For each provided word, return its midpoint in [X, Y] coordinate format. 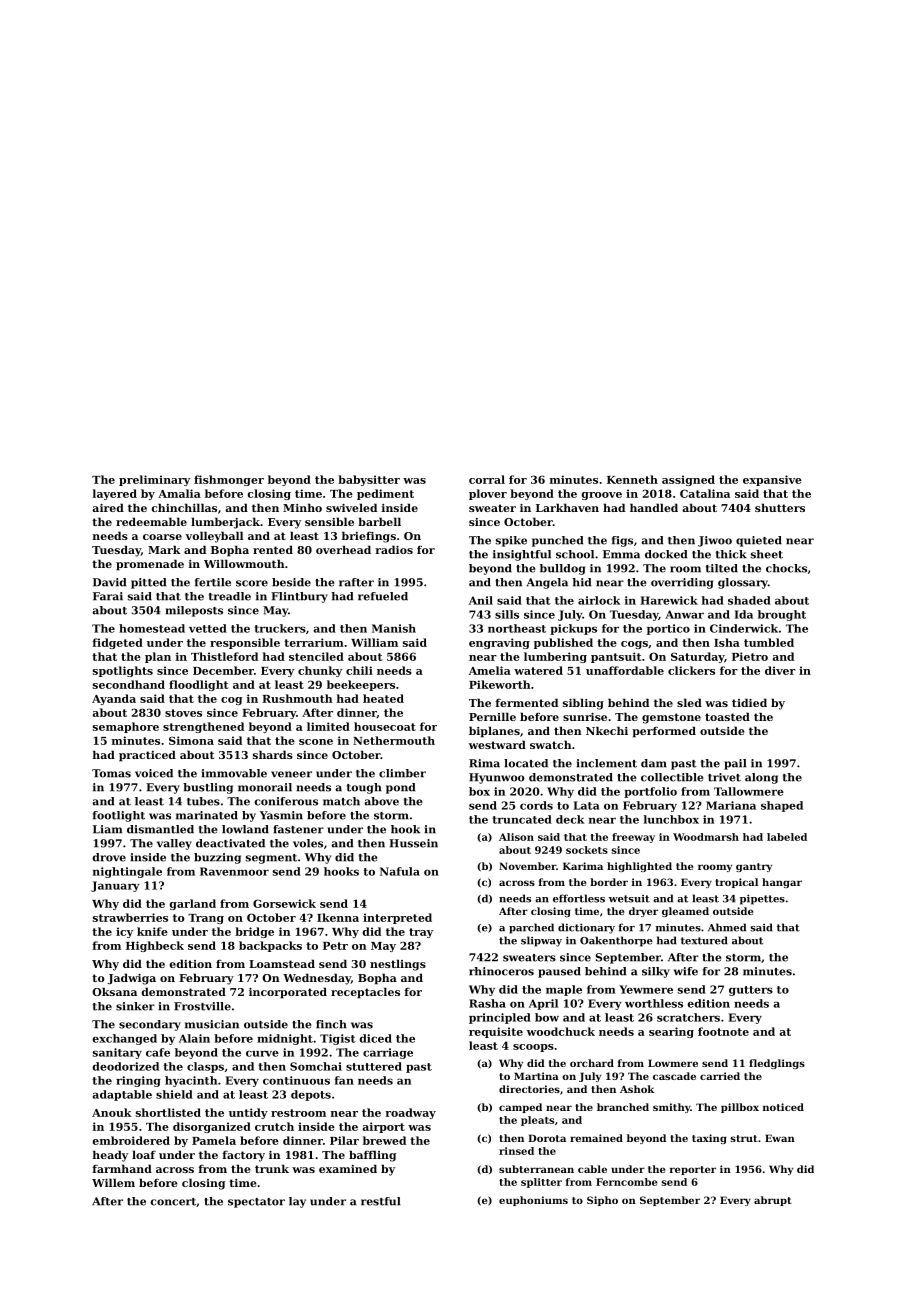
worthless [654, 1003]
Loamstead [282, 963]
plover [488, 494]
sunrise [585, 717]
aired [108, 507]
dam [654, 763]
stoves [183, 713]
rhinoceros [501, 971]
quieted [759, 541]
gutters [751, 991]
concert [173, 1202]
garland [193, 904]
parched [531, 928]
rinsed [516, 1151]
